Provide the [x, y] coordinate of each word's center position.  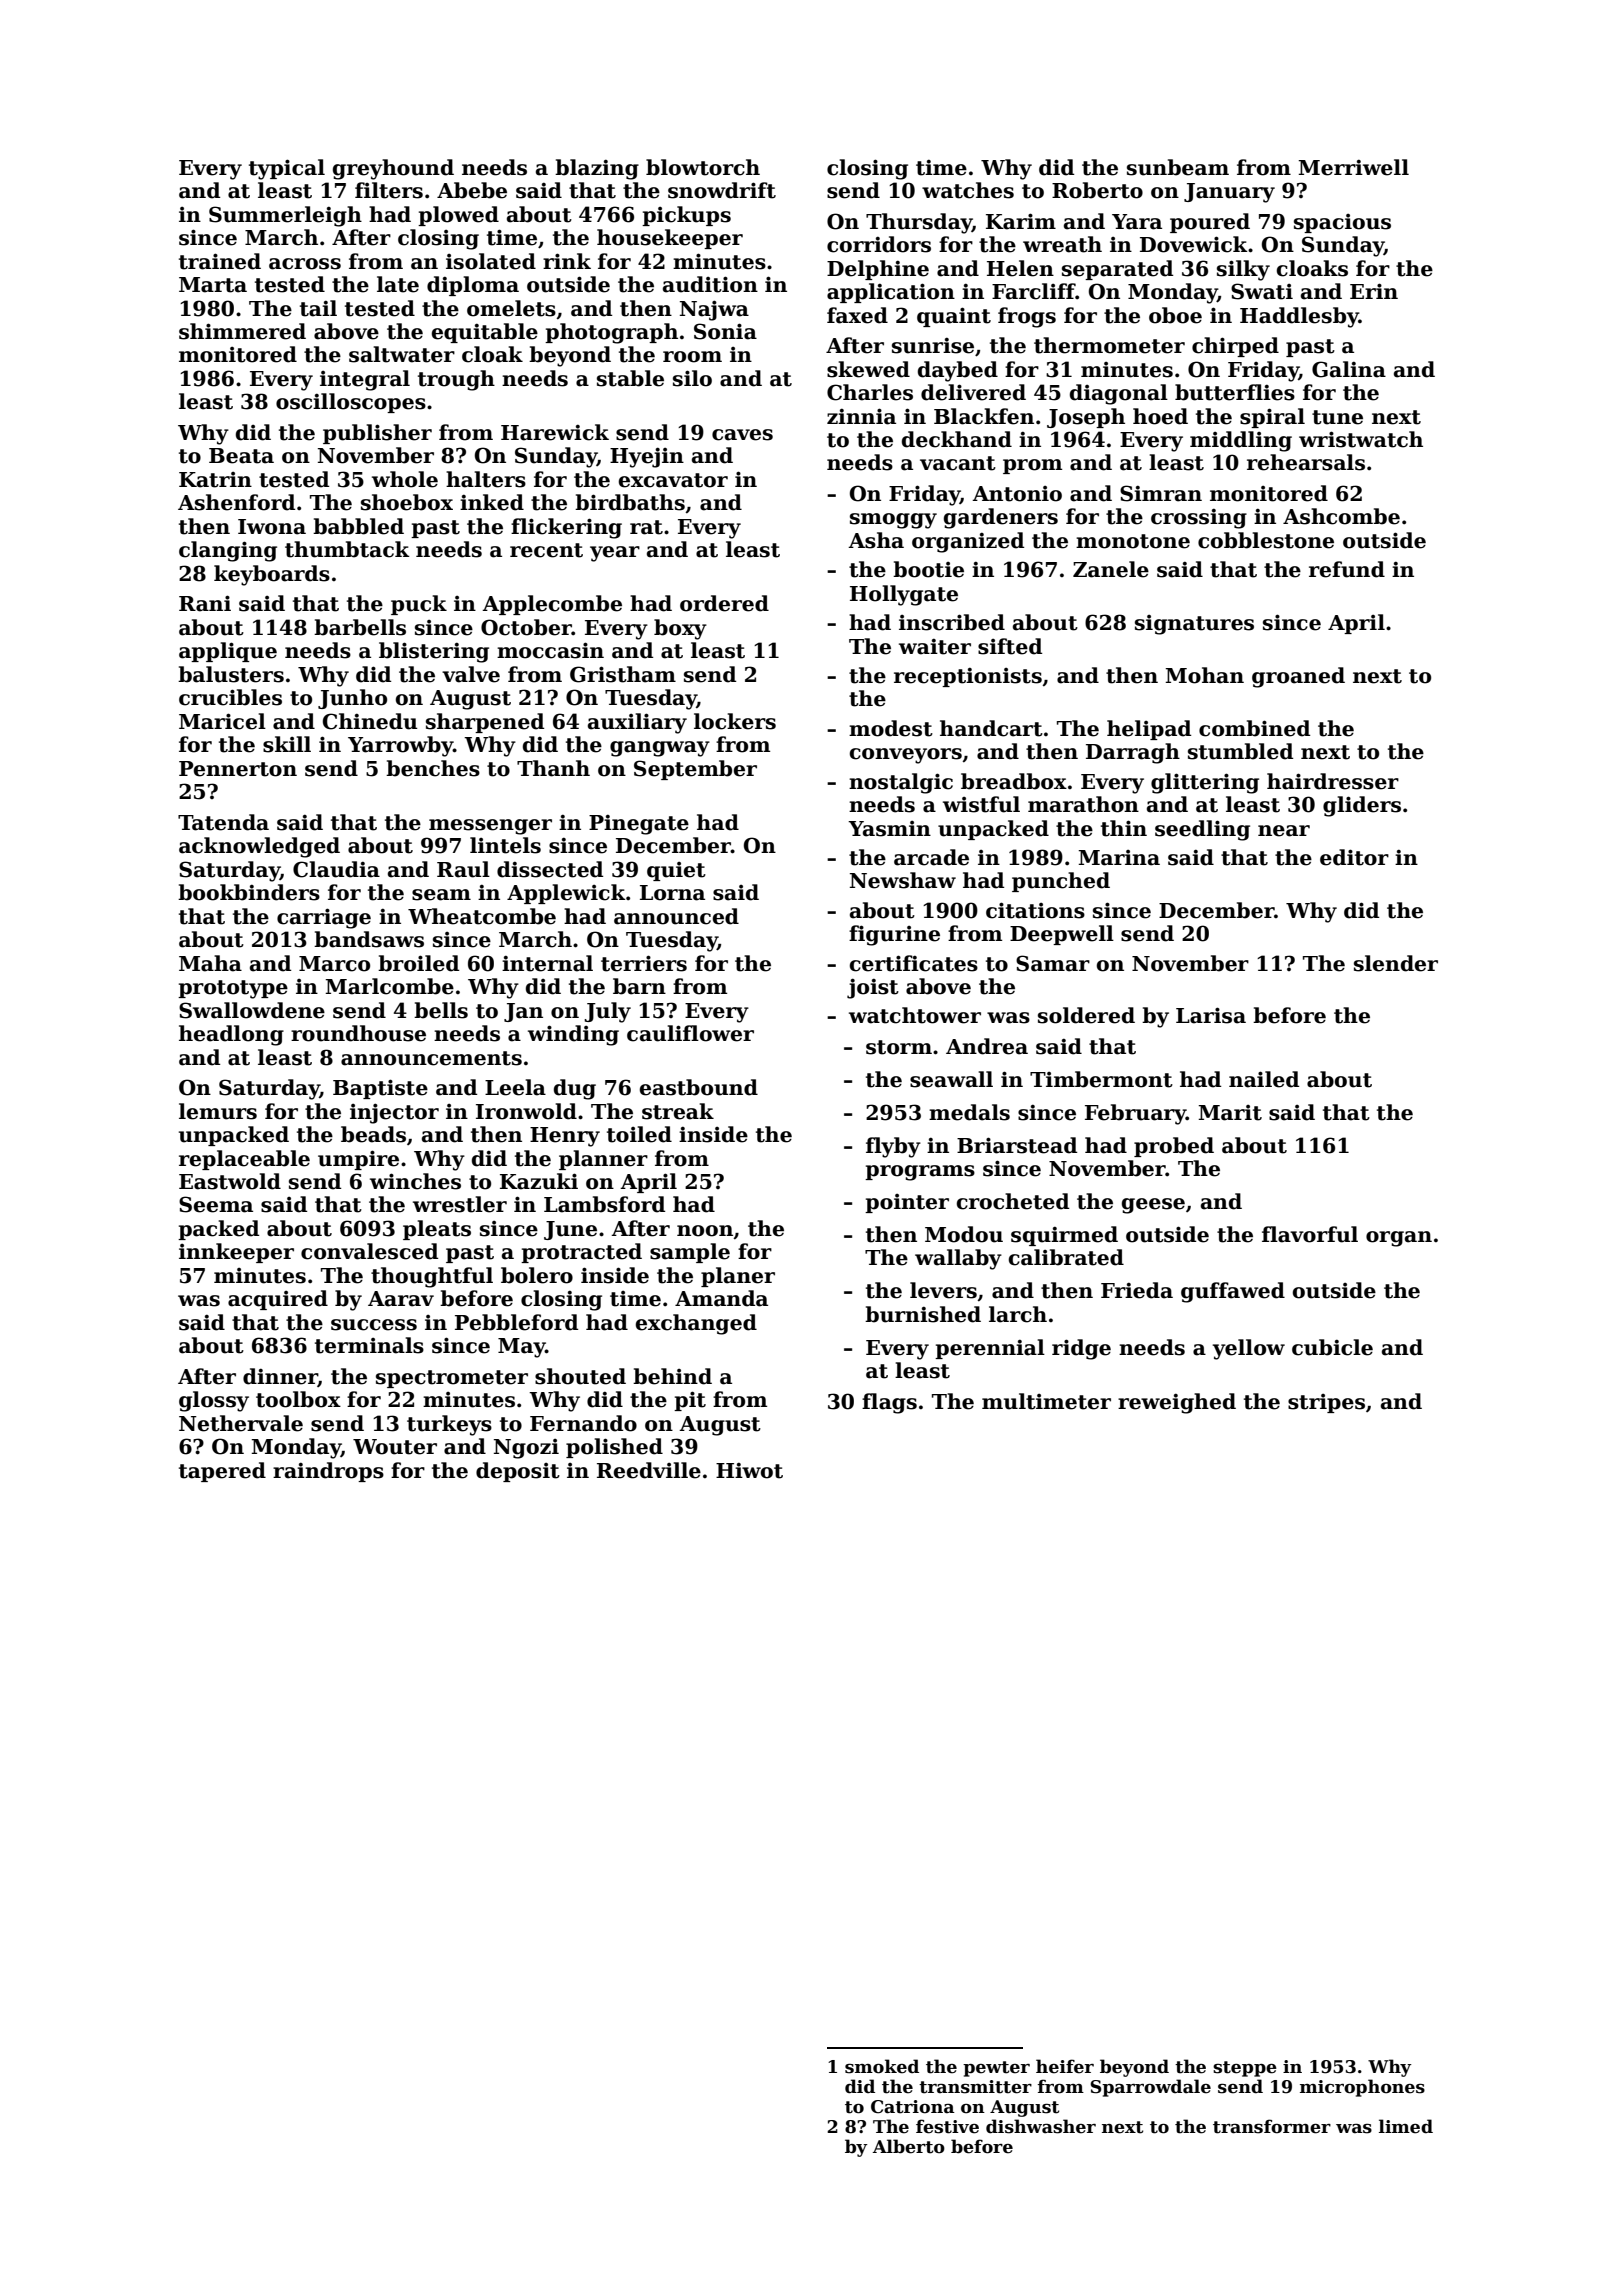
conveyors [906, 756]
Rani [205, 603]
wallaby [958, 1259]
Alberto [909, 2146]
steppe [1245, 2069]
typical [287, 169]
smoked [882, 2066]
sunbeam [1178, 167]
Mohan [1205, 675]
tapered [222, 1472]
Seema [216, 1204]
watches [968, 190]
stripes [1326, 1403]
